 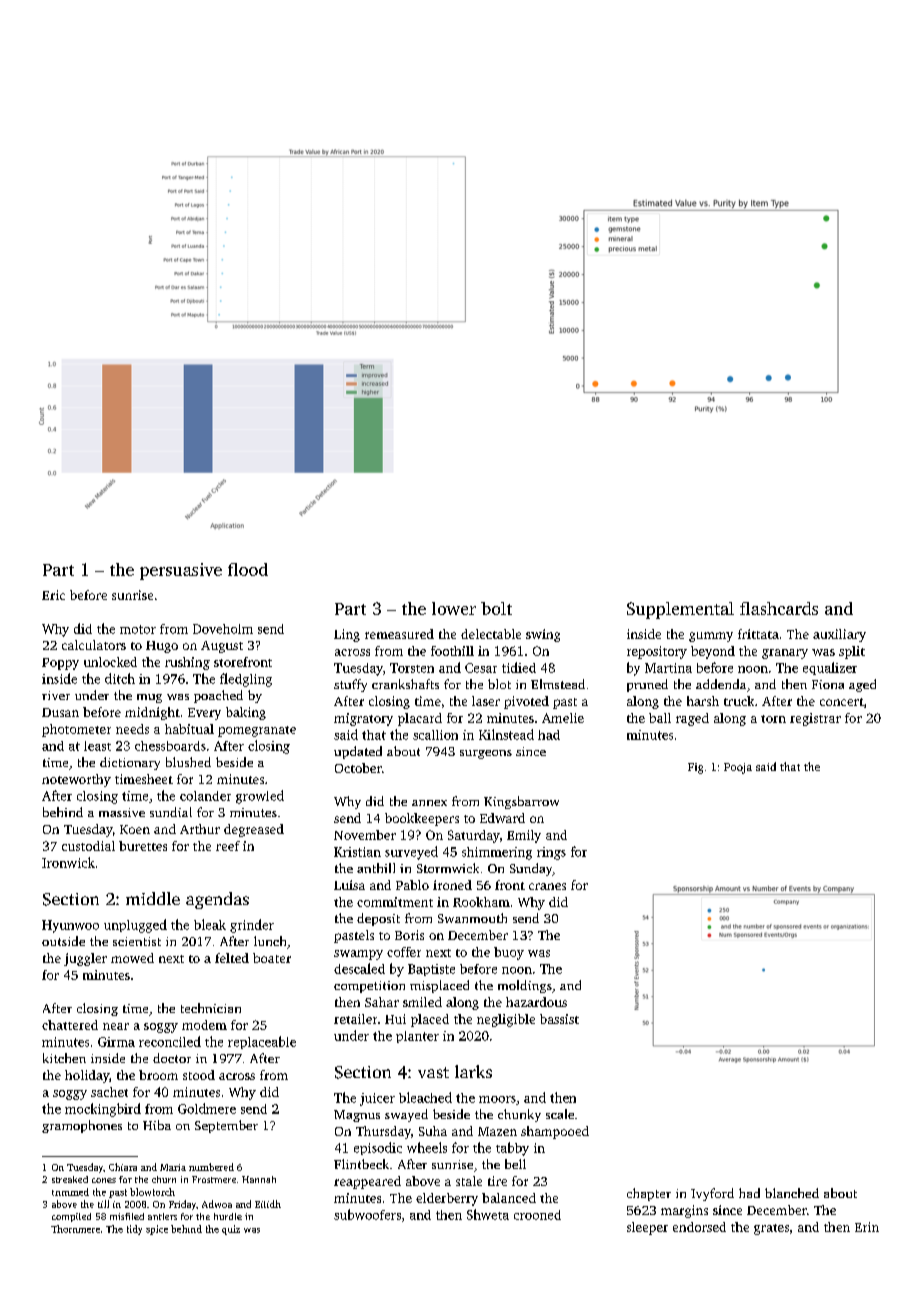 What do you see at coordinates (181, 571) in the screenshot?
I see `persuasive` at bounding box center [181, 571].
